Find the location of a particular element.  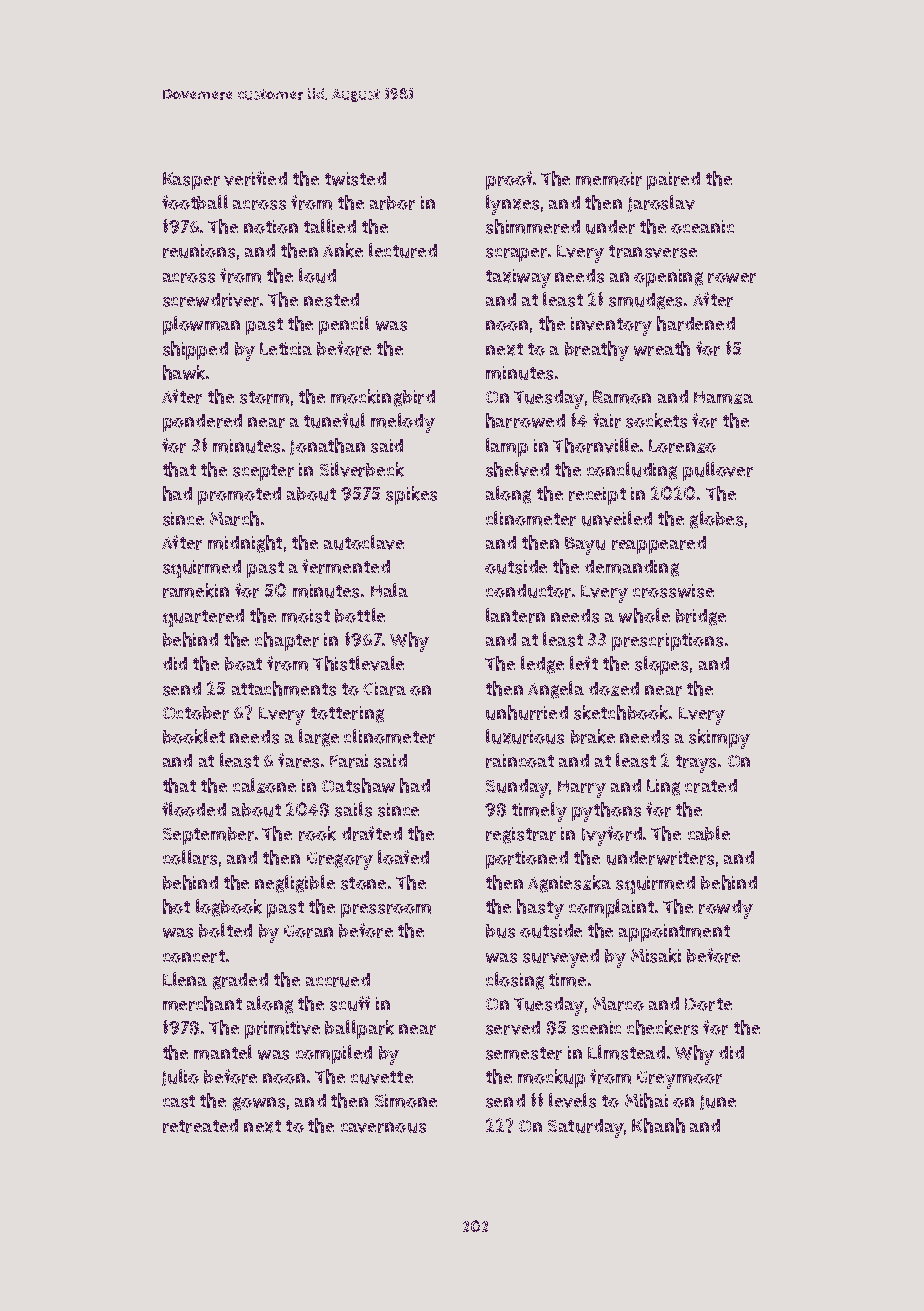

complaint is located at coordinates (611, 908).
